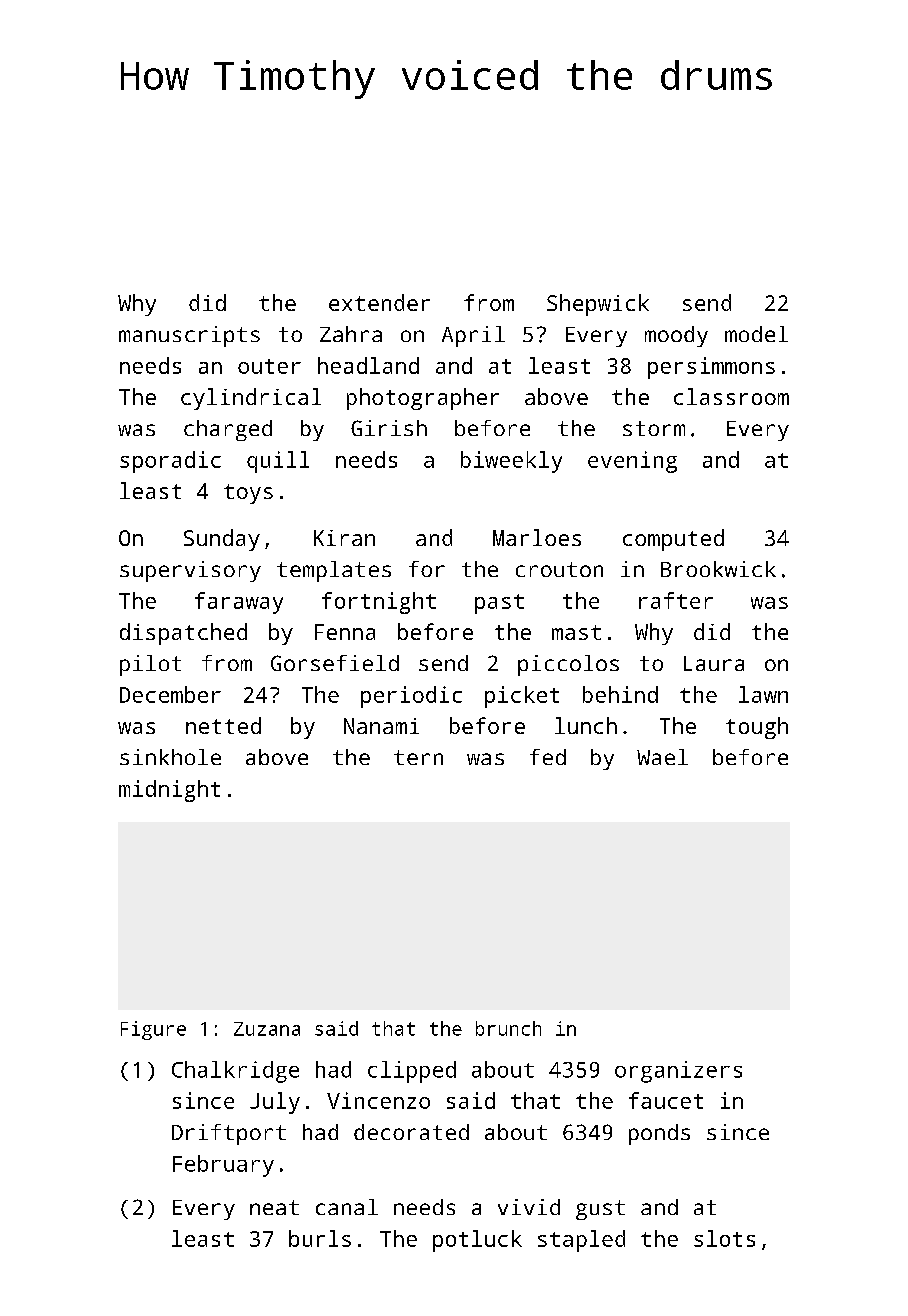  I want to click on Shepwick, so click(598, 305).
